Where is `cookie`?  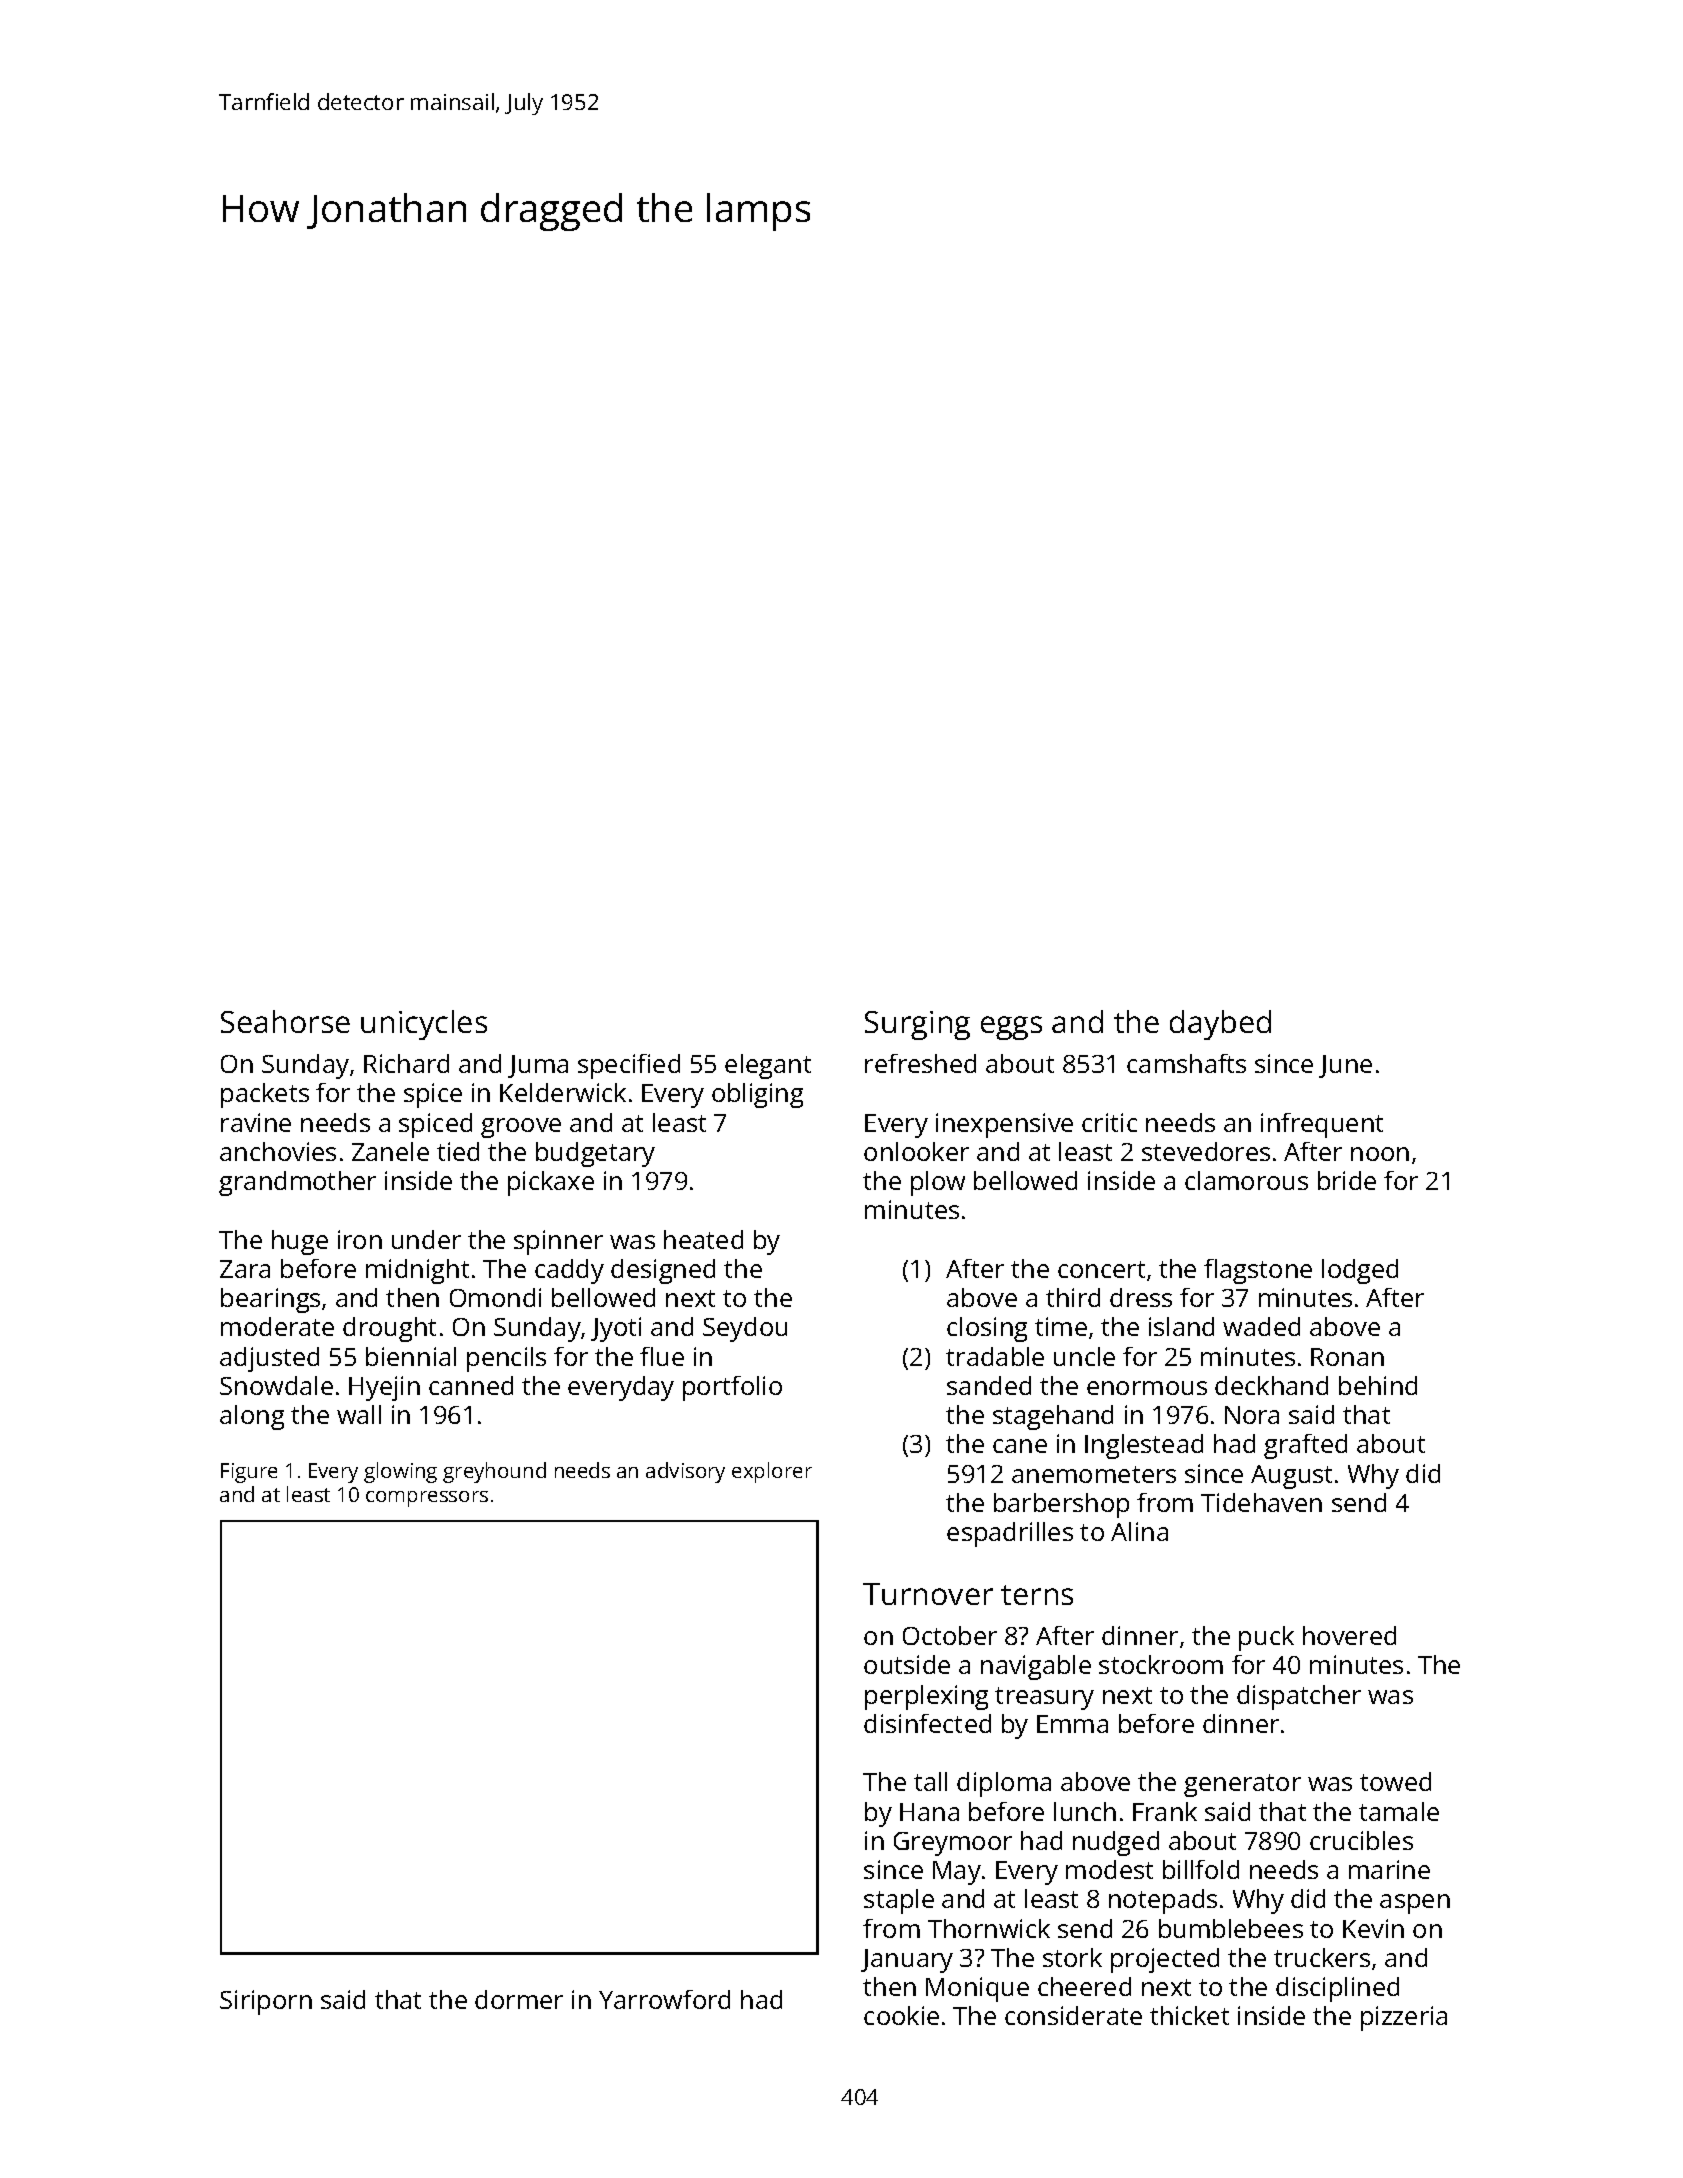
cookie is located at coordinates (901, 2015).
